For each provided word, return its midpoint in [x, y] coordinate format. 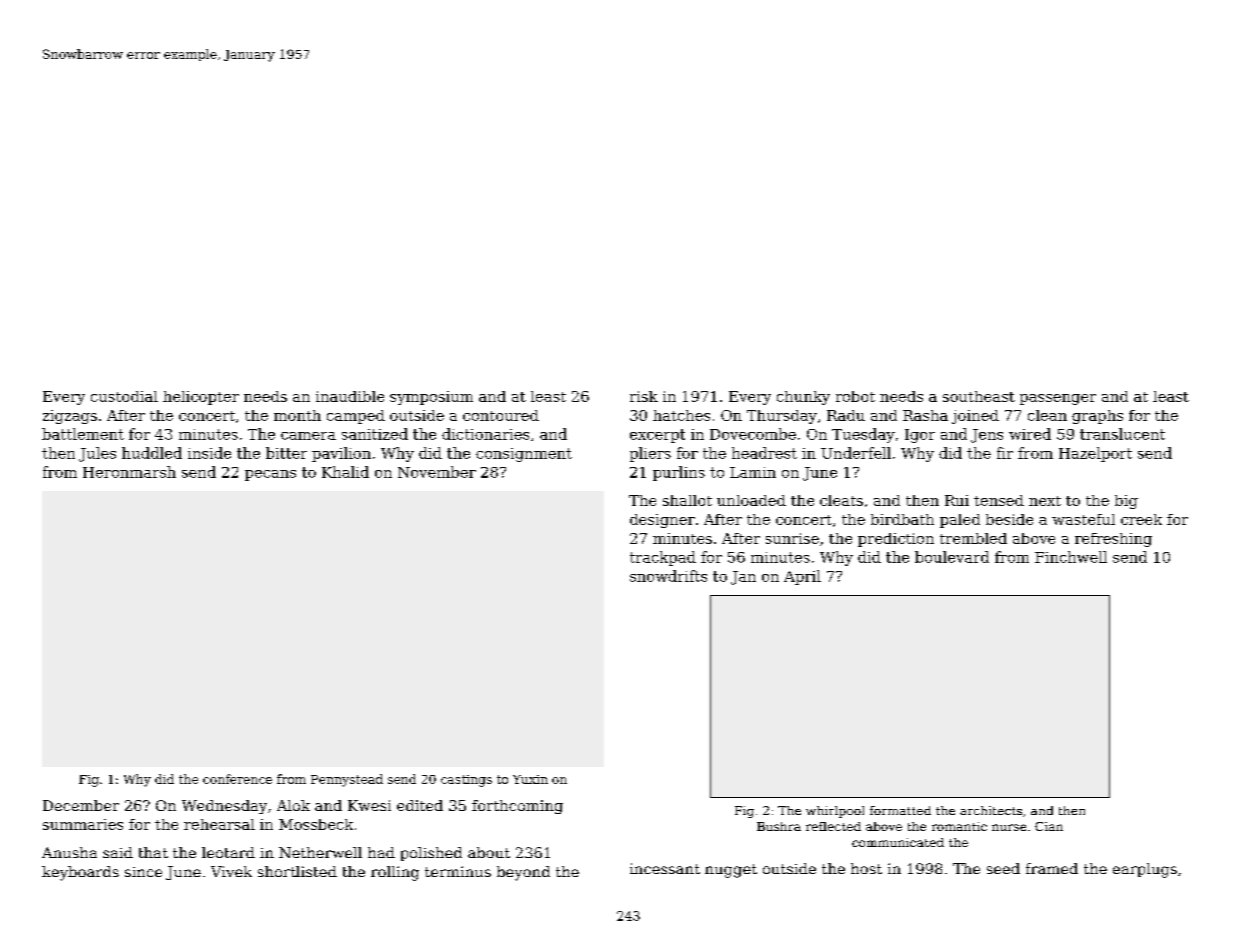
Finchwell [1071, 557]
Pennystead [347, 780]
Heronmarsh [129, 472]
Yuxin [530, 779]
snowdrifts [668, 576]
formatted [900, 810]
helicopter [201, 398]
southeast [979, 396]
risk [644, 396]
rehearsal [219, 824]
